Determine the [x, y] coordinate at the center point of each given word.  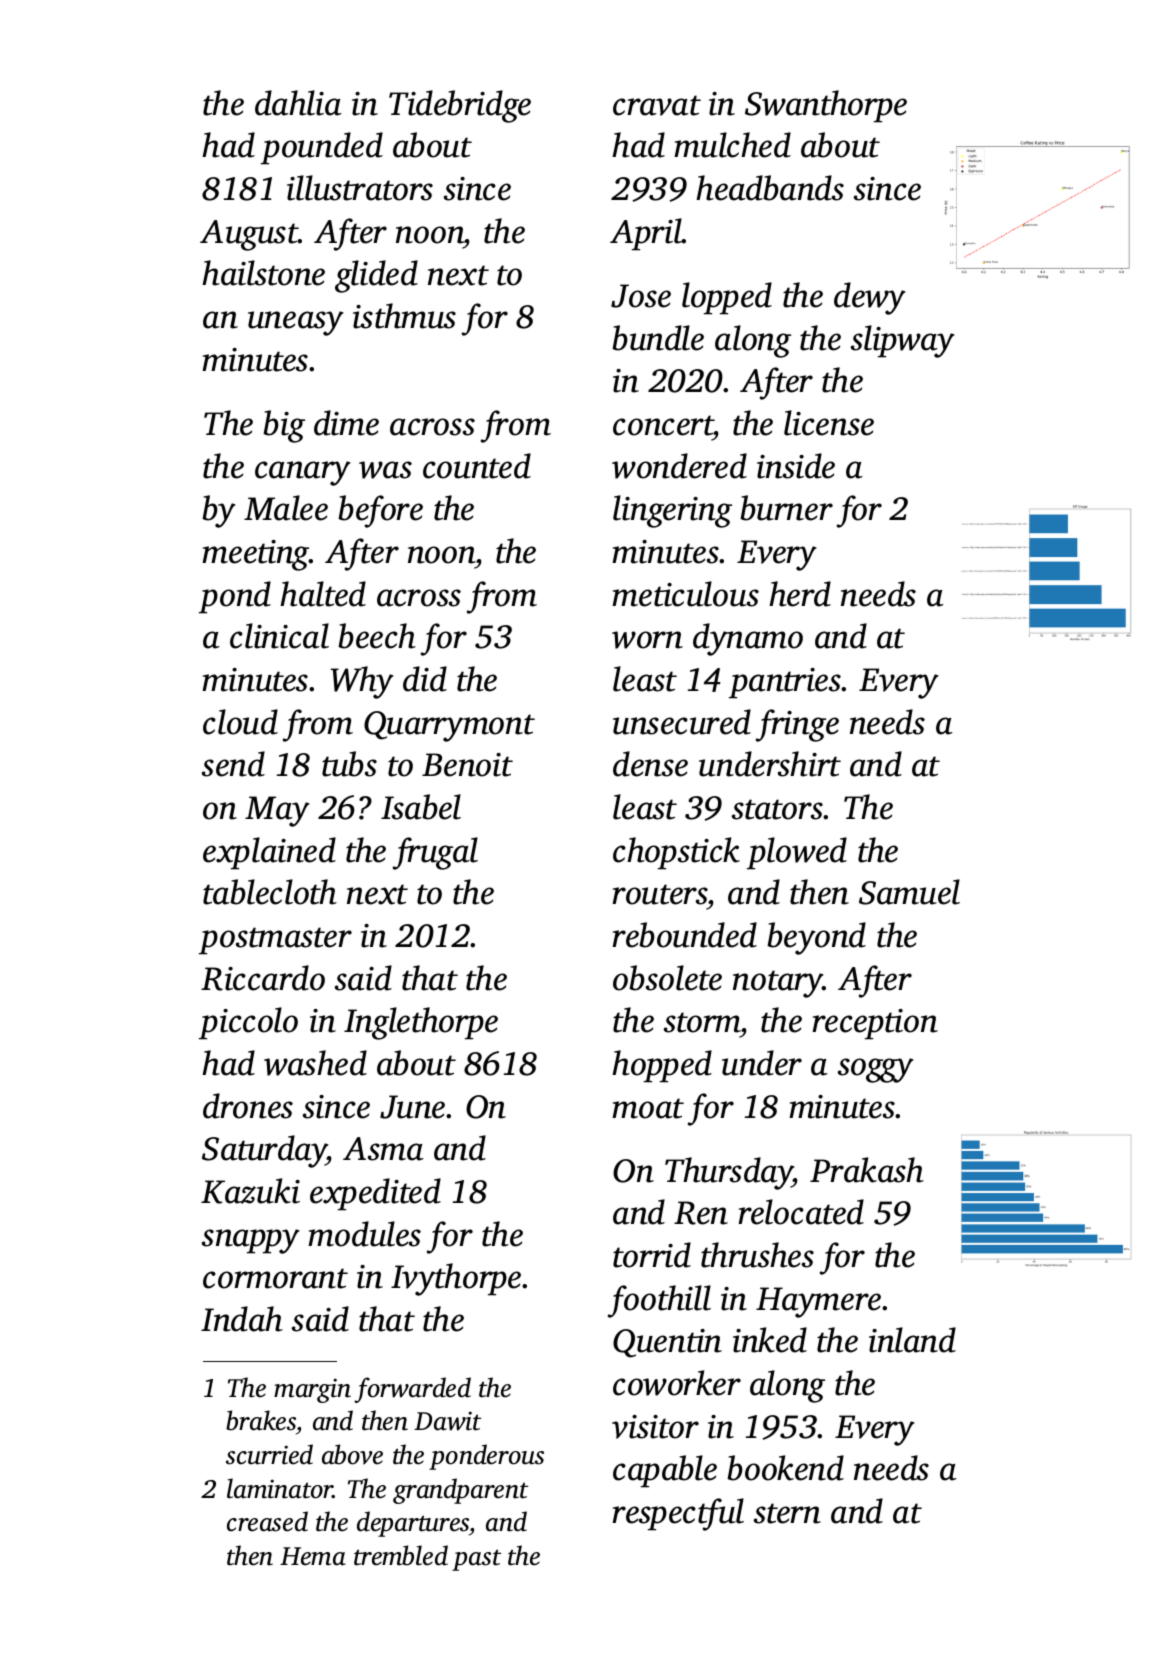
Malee [286, 508]
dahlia [298, 103]
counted [477, 466]
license [829, 423]
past [476, 1560]
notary [778, 984]
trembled [401, 1555]
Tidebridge [460, 106]
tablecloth [270, 892]
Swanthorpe [826, 106]
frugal [435, 853]
